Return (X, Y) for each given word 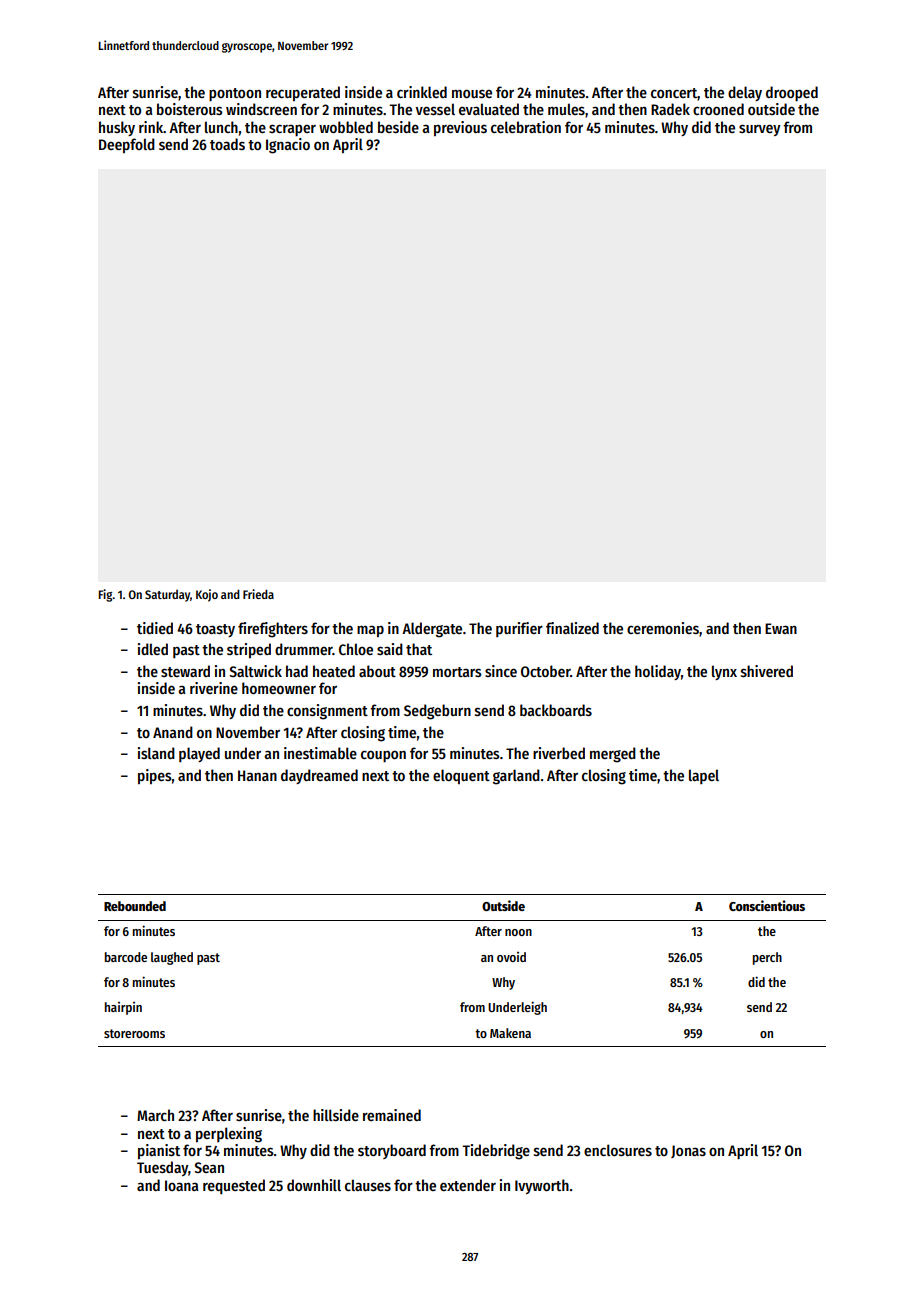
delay (745, 93)
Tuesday (162, 1168)
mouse (472, 93)
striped (249, 651)
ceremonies (663, 628)
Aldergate (432, 630)
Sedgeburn (437, 712)
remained (392, 1115)
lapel (704, 776)
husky (117, 128)
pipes (155, 777)
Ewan (781, 628)
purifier (519, 629)
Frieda (258, 594)
